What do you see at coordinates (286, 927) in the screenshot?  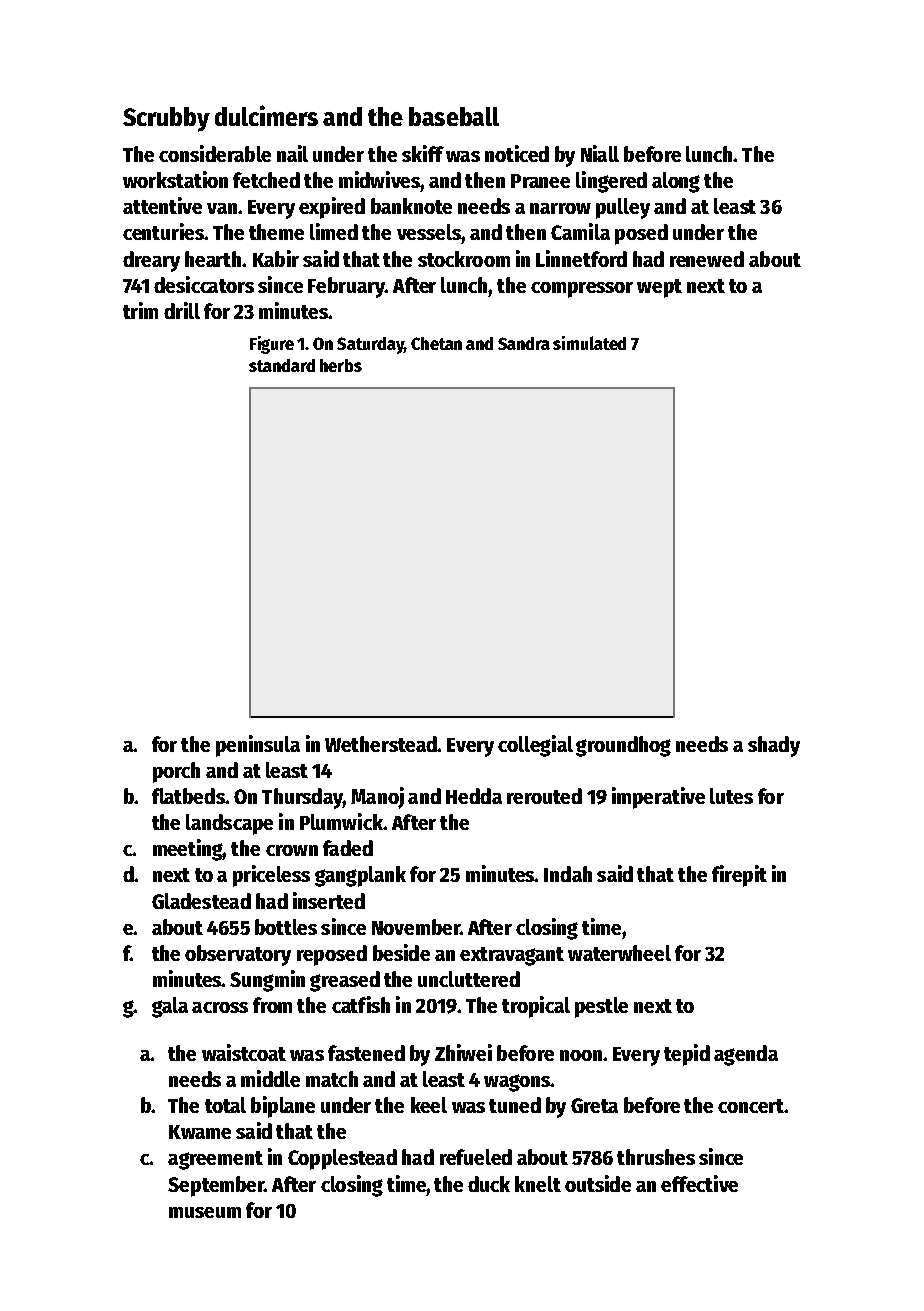 I see `bottles` at bounding box center [286, 927].
